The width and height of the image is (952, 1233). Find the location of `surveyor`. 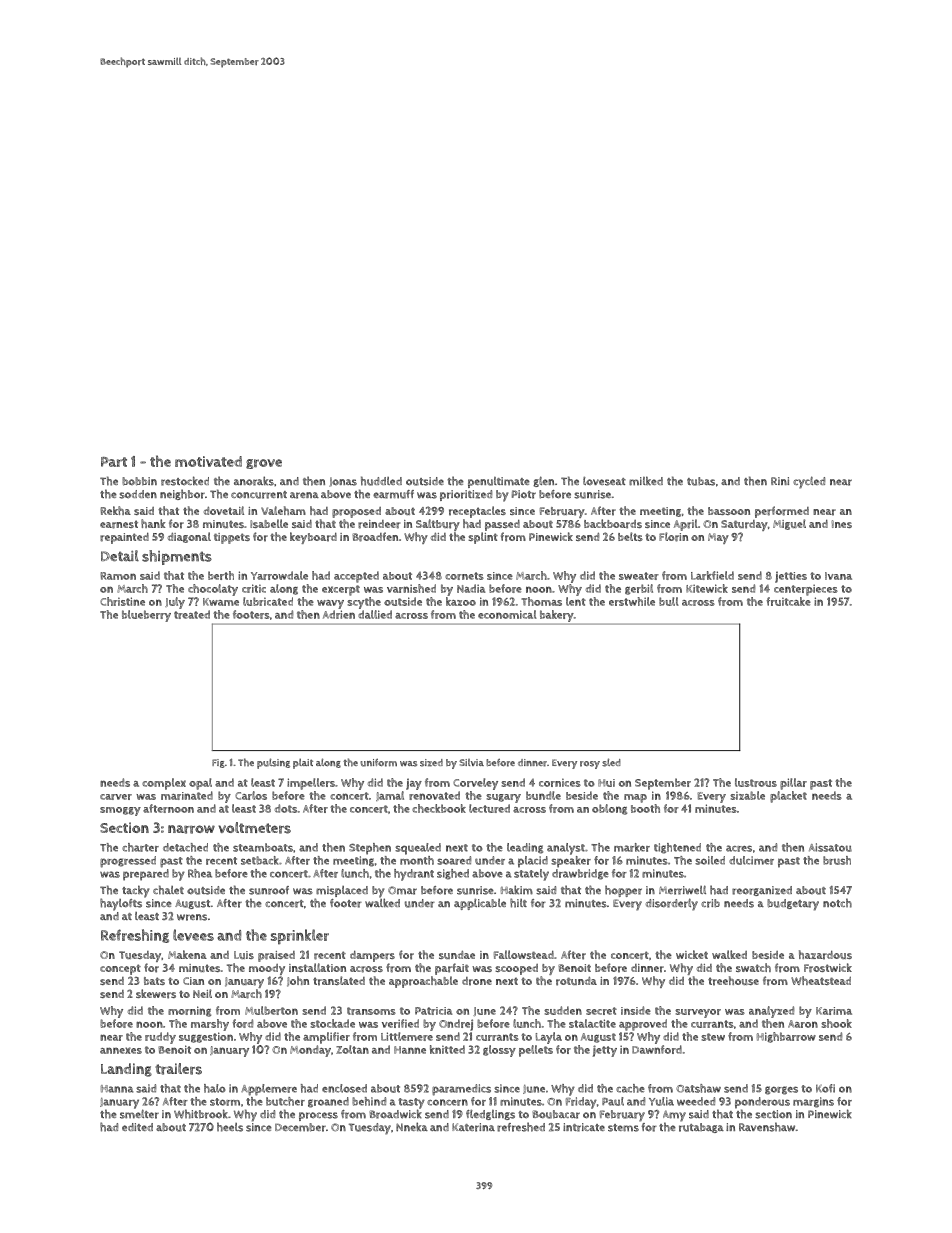

surveyor is located at coordinates (698, 1013).
